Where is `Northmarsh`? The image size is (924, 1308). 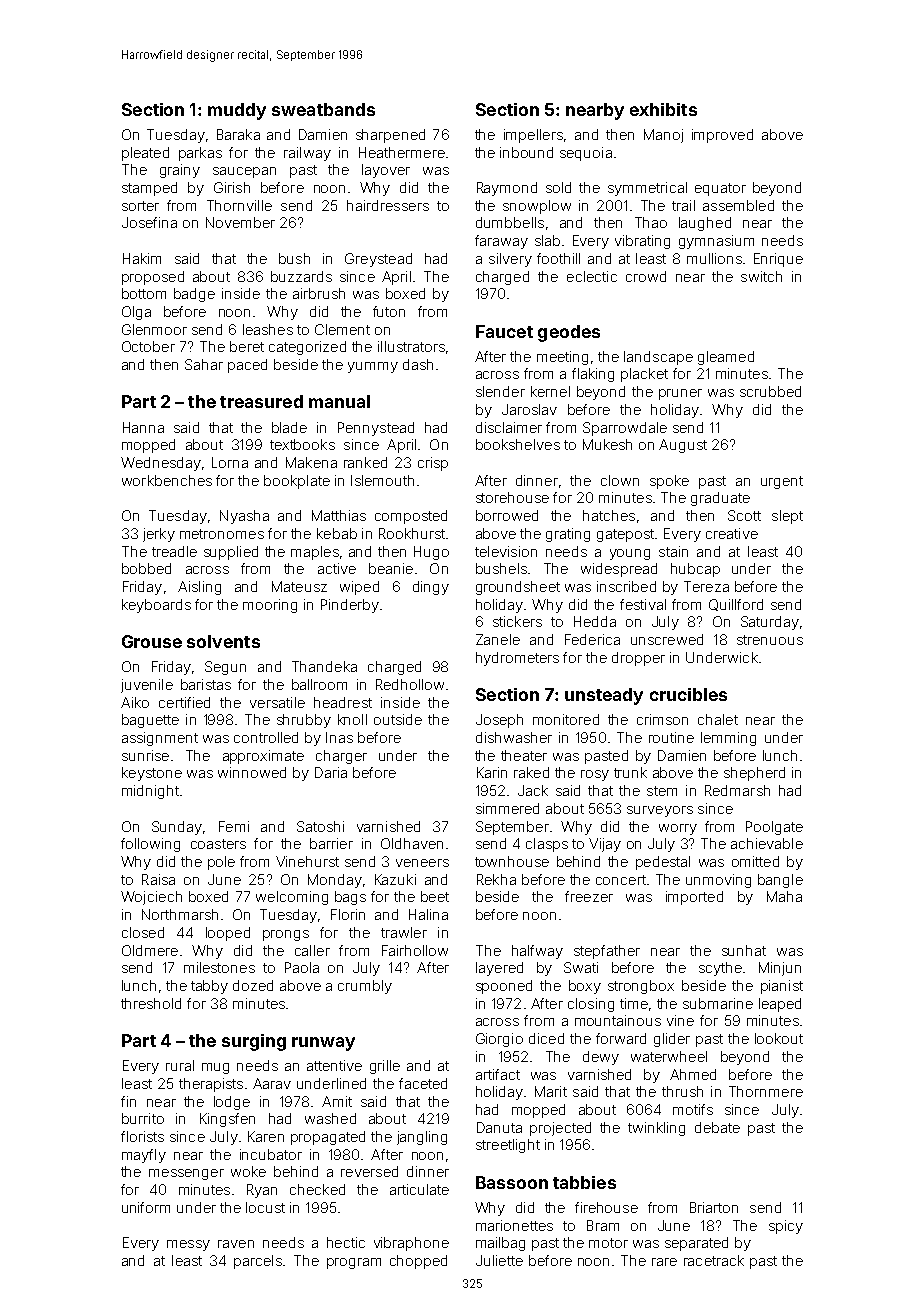
Northmarsh is located at coordinates (180, 914).
